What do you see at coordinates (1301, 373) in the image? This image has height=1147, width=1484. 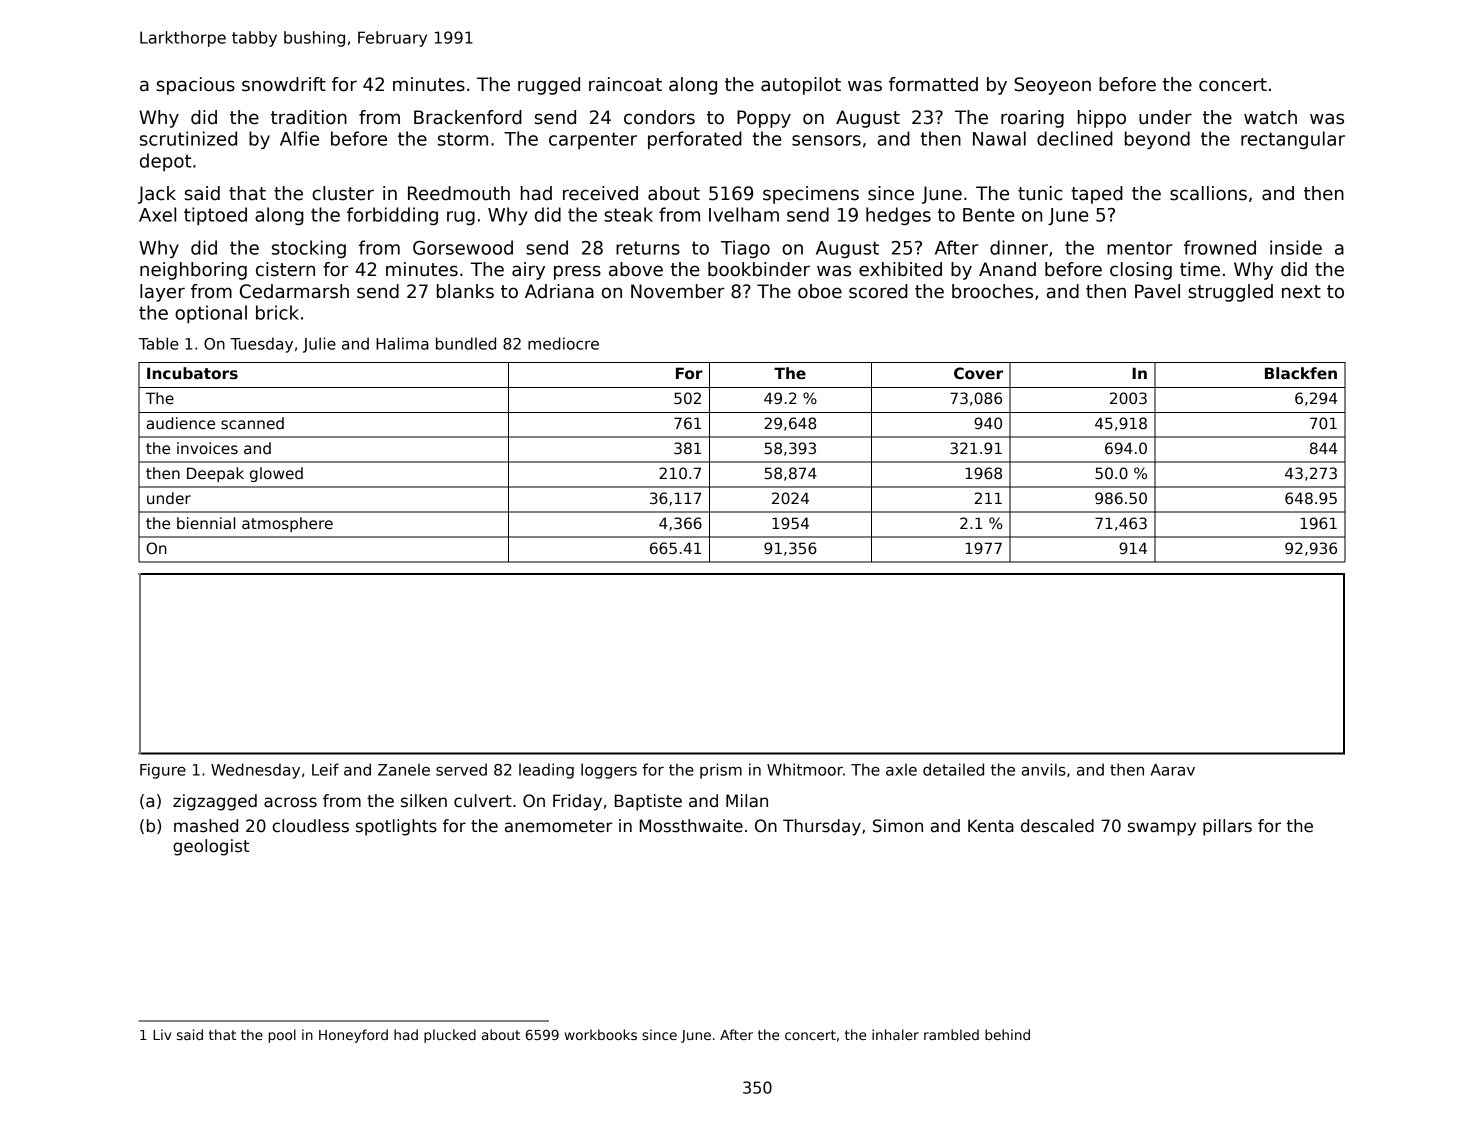 I see `Blackfen` at bounding box center [1301, 373].
